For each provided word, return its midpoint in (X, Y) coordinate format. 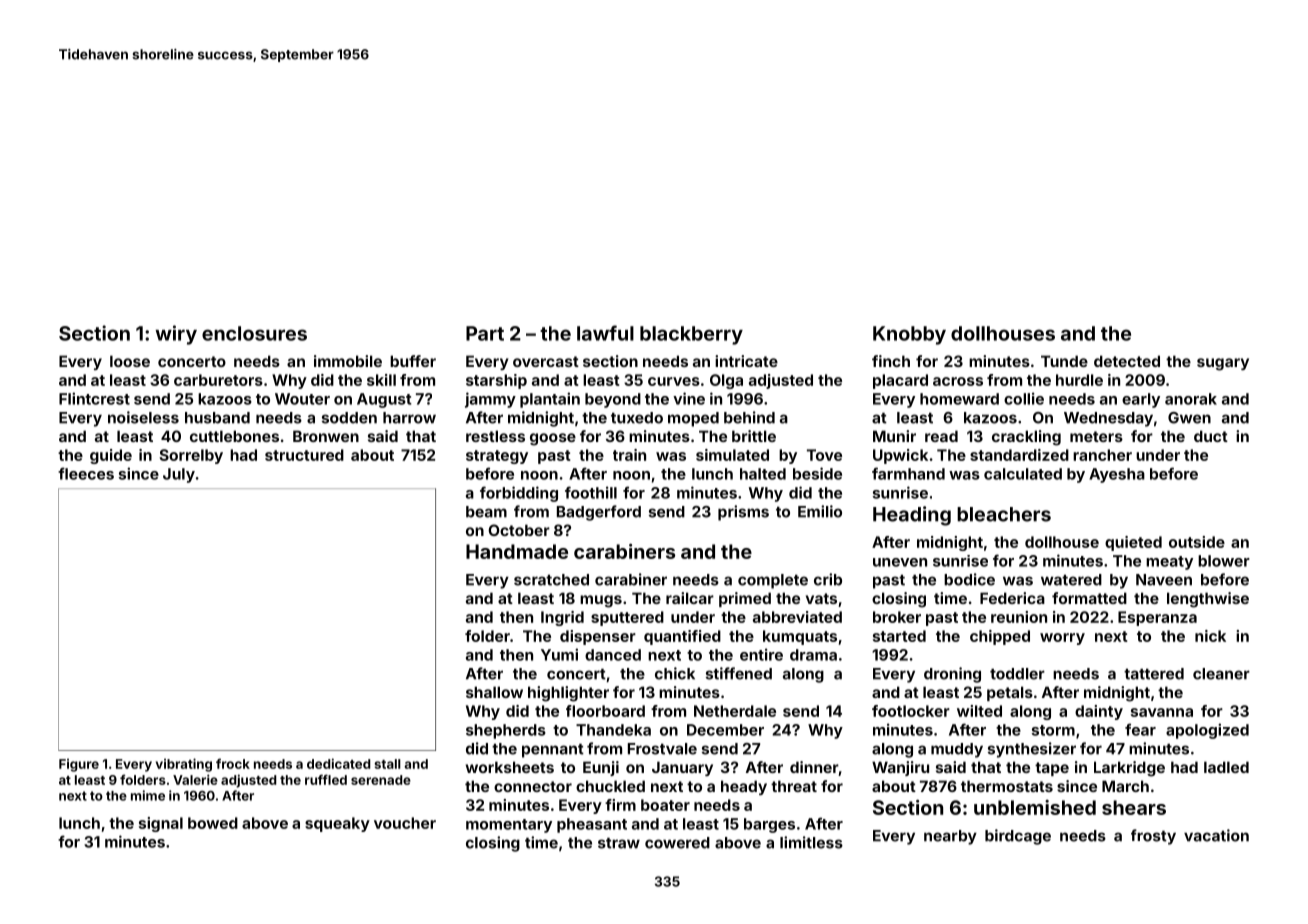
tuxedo (637, 418)
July (179, 475)
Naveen (1164, 580)
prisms (743, 513)
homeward (959, 399)
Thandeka (613, 730)
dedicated (339, 763)
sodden (349, 418)
